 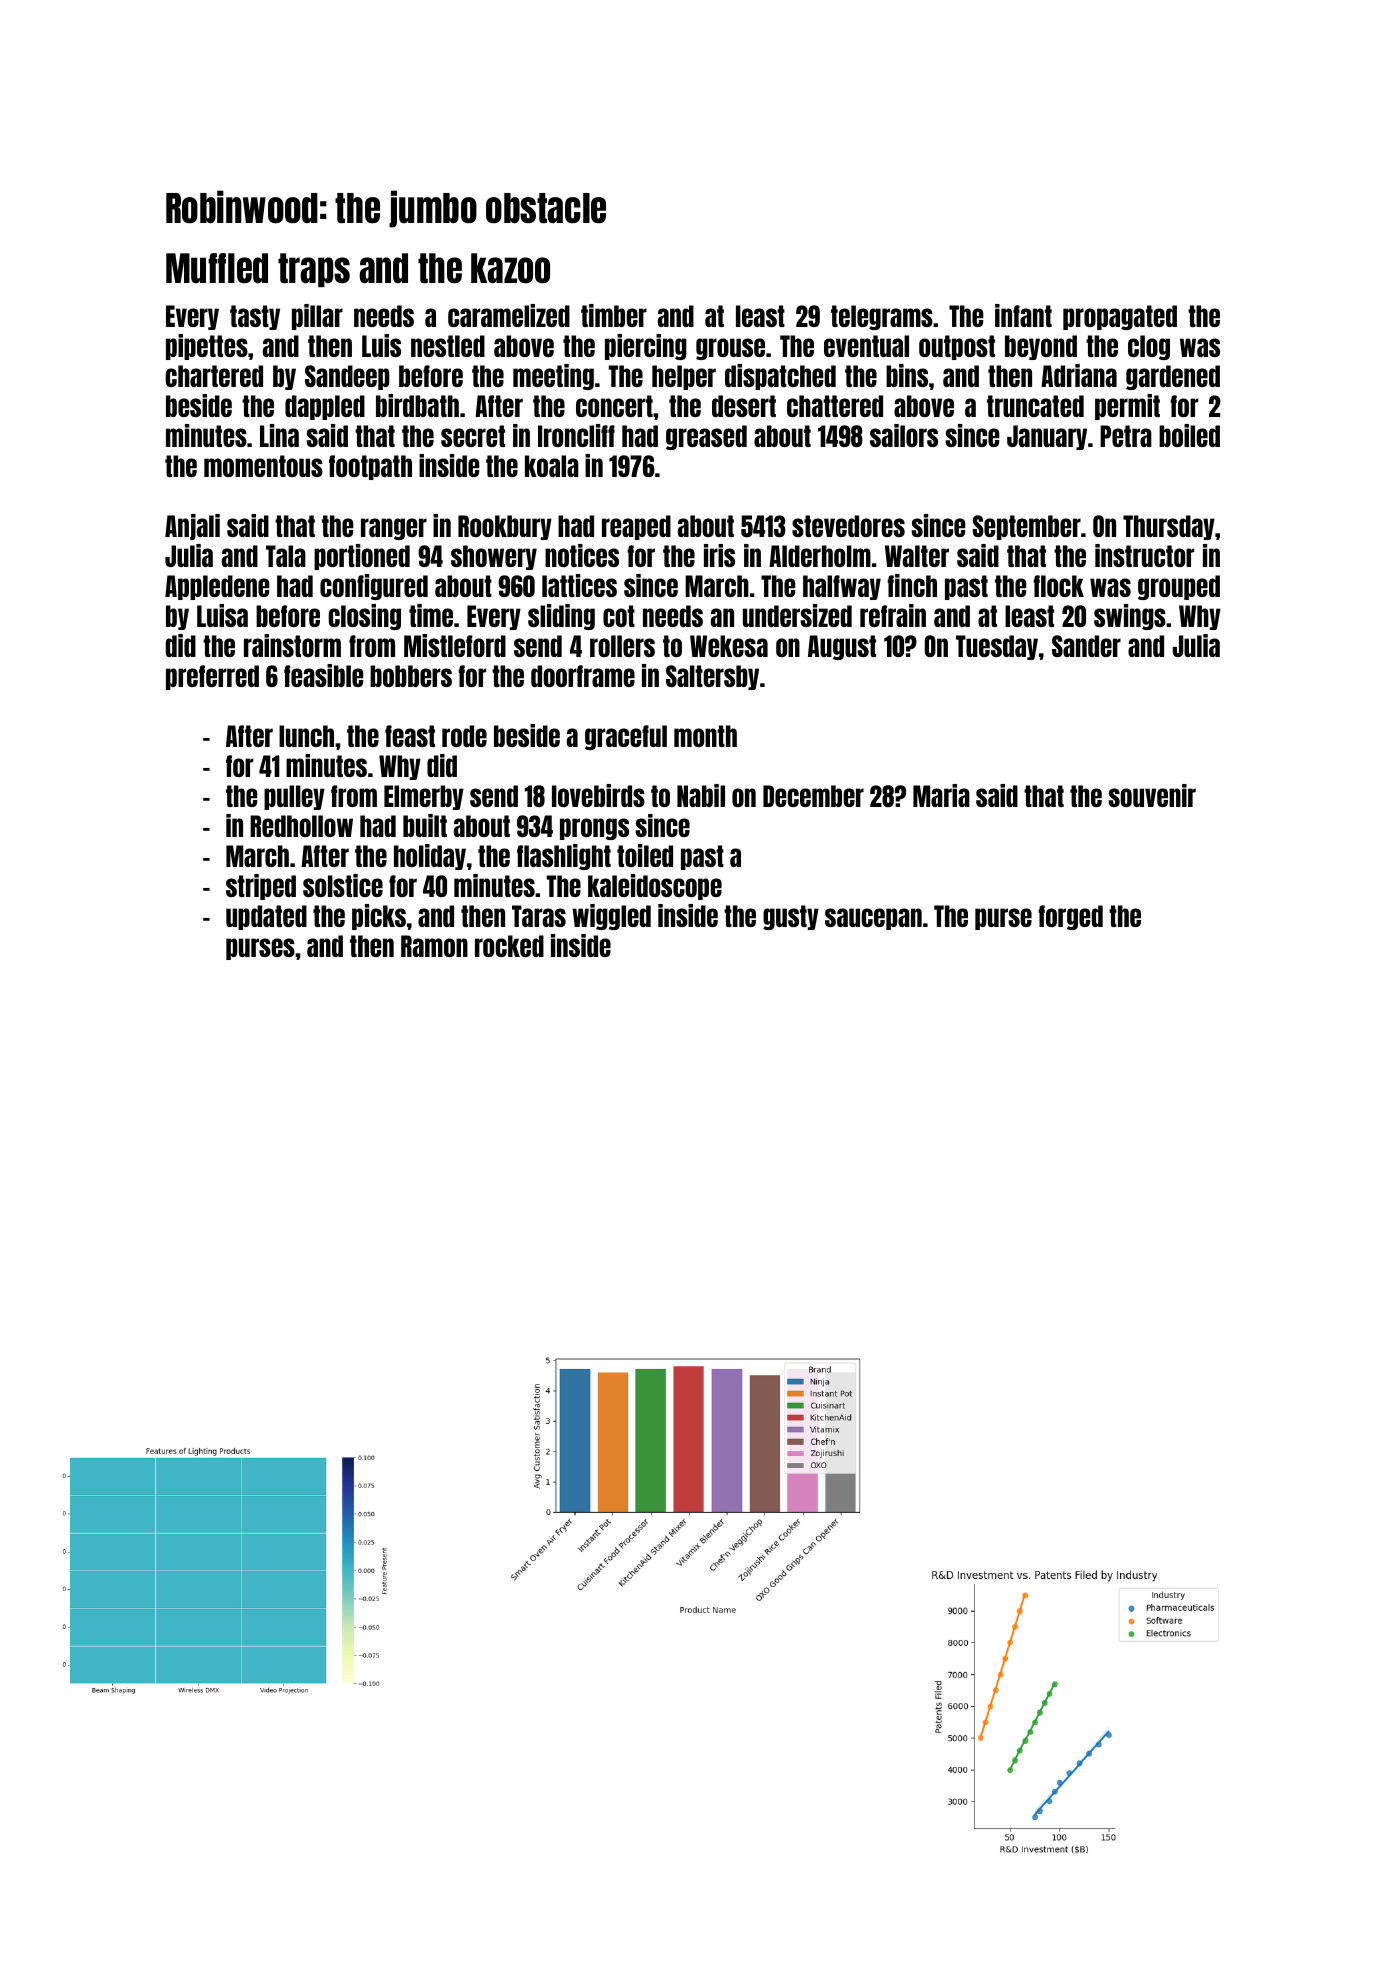 I want to click on gusty, so click(x=791, y=917).
